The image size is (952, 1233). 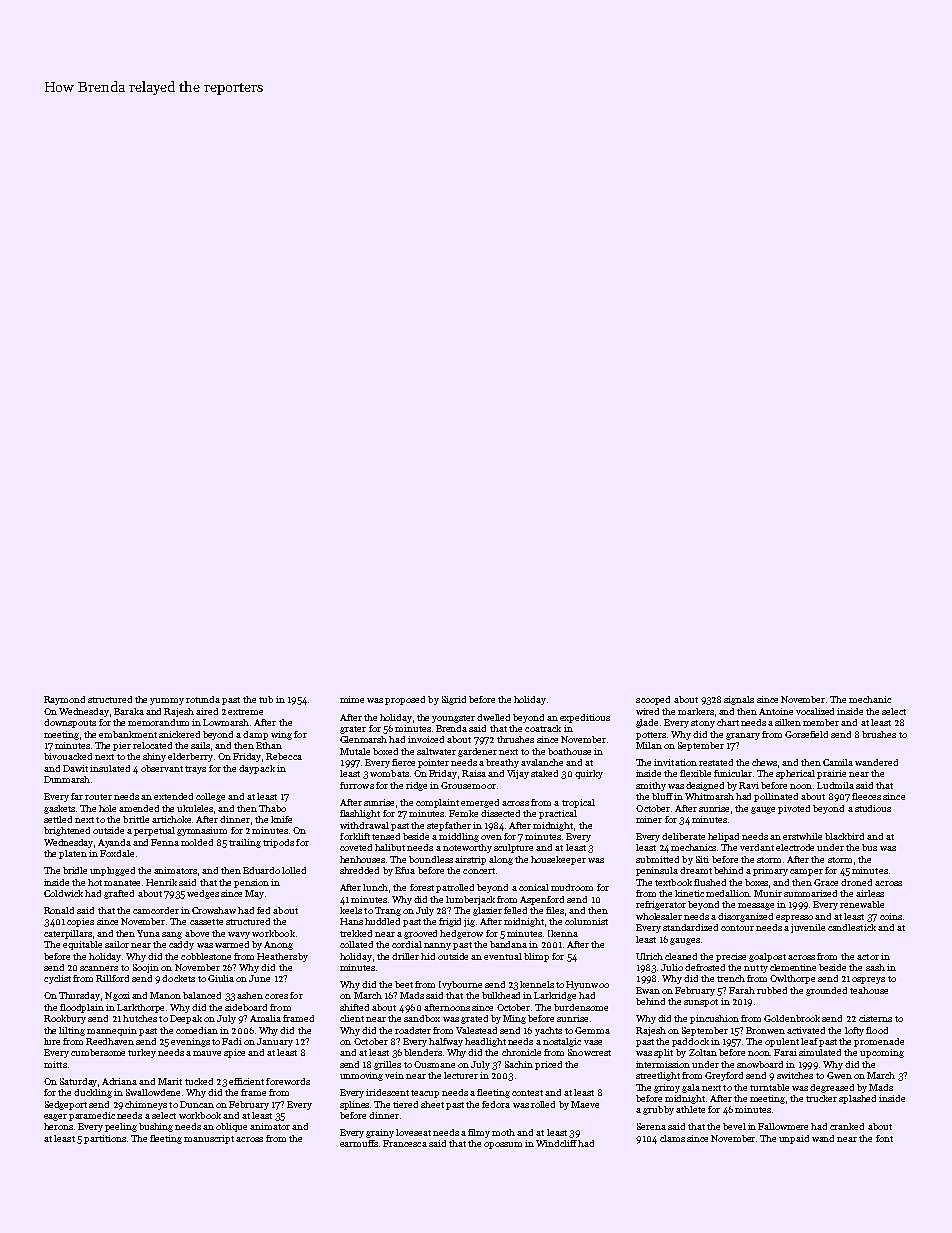 I want to click on Windcliff, so click(x=556, y=1143).
